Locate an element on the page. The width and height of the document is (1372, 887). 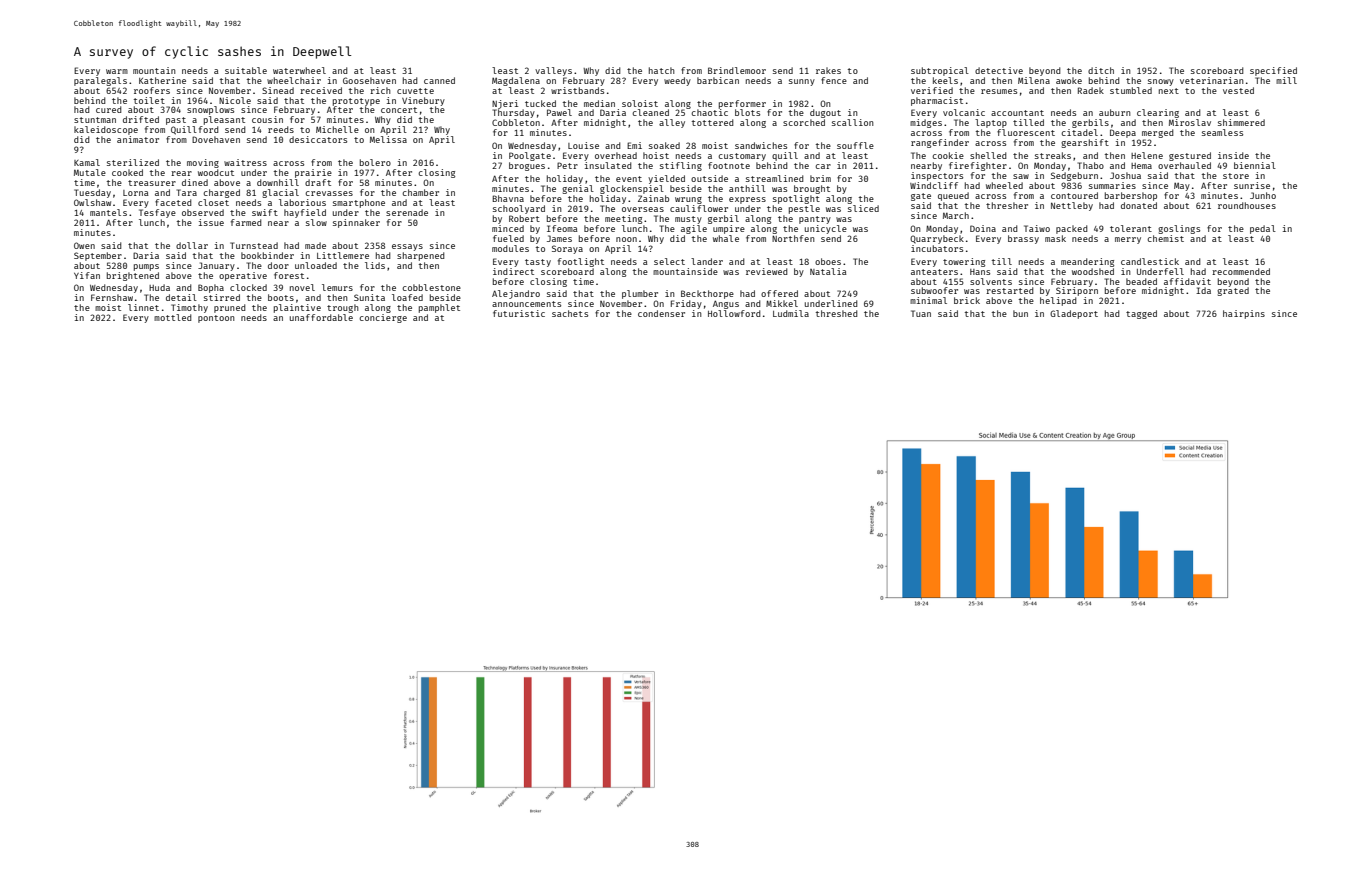
Yifan is located at coordinates (87, 275).
